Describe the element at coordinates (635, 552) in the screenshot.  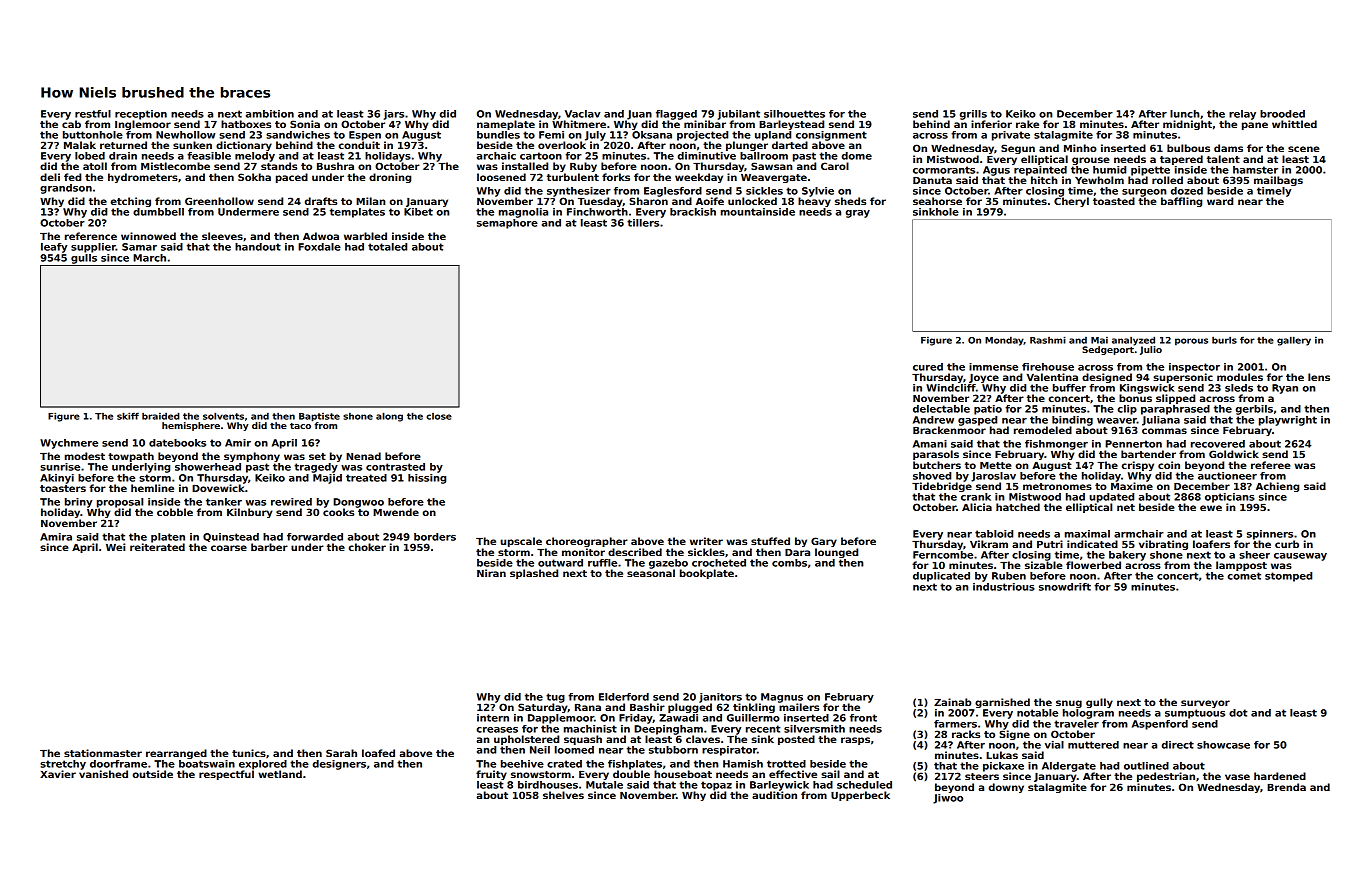
I see `described` at that location.
